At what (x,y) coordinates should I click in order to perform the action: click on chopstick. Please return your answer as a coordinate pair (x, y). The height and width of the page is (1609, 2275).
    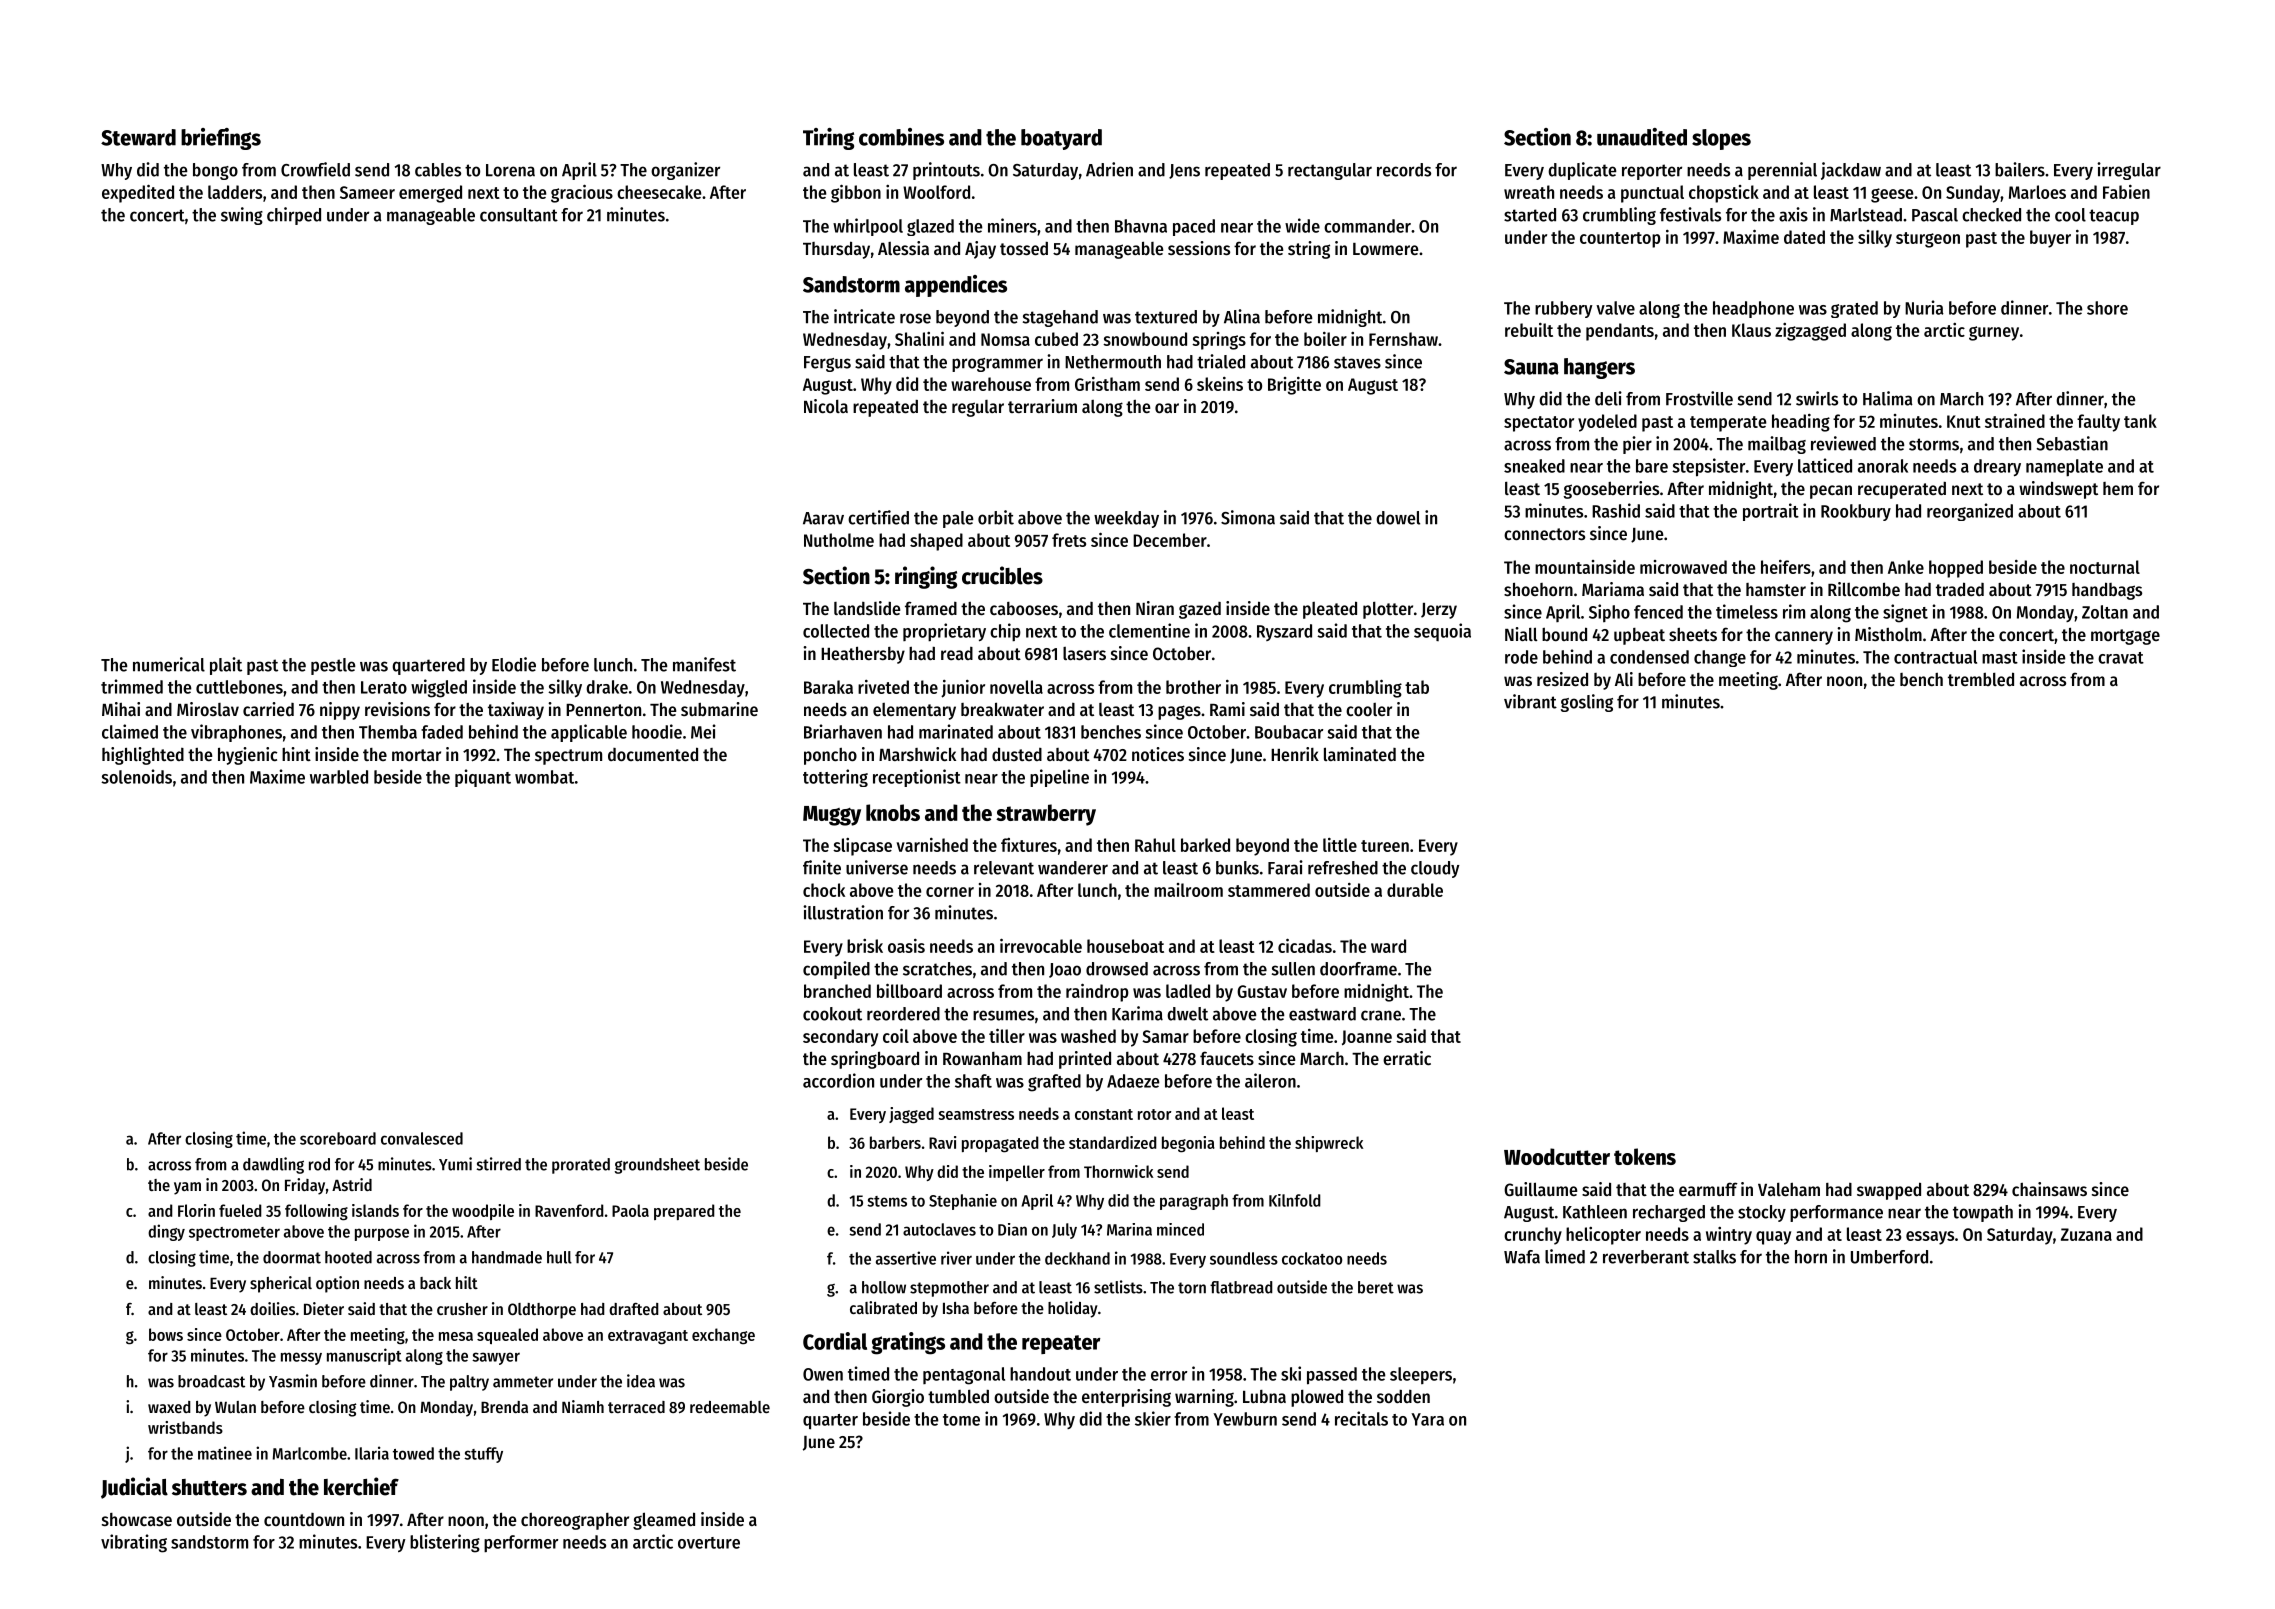
    Looking at the image, I should click on (1724, 194).
